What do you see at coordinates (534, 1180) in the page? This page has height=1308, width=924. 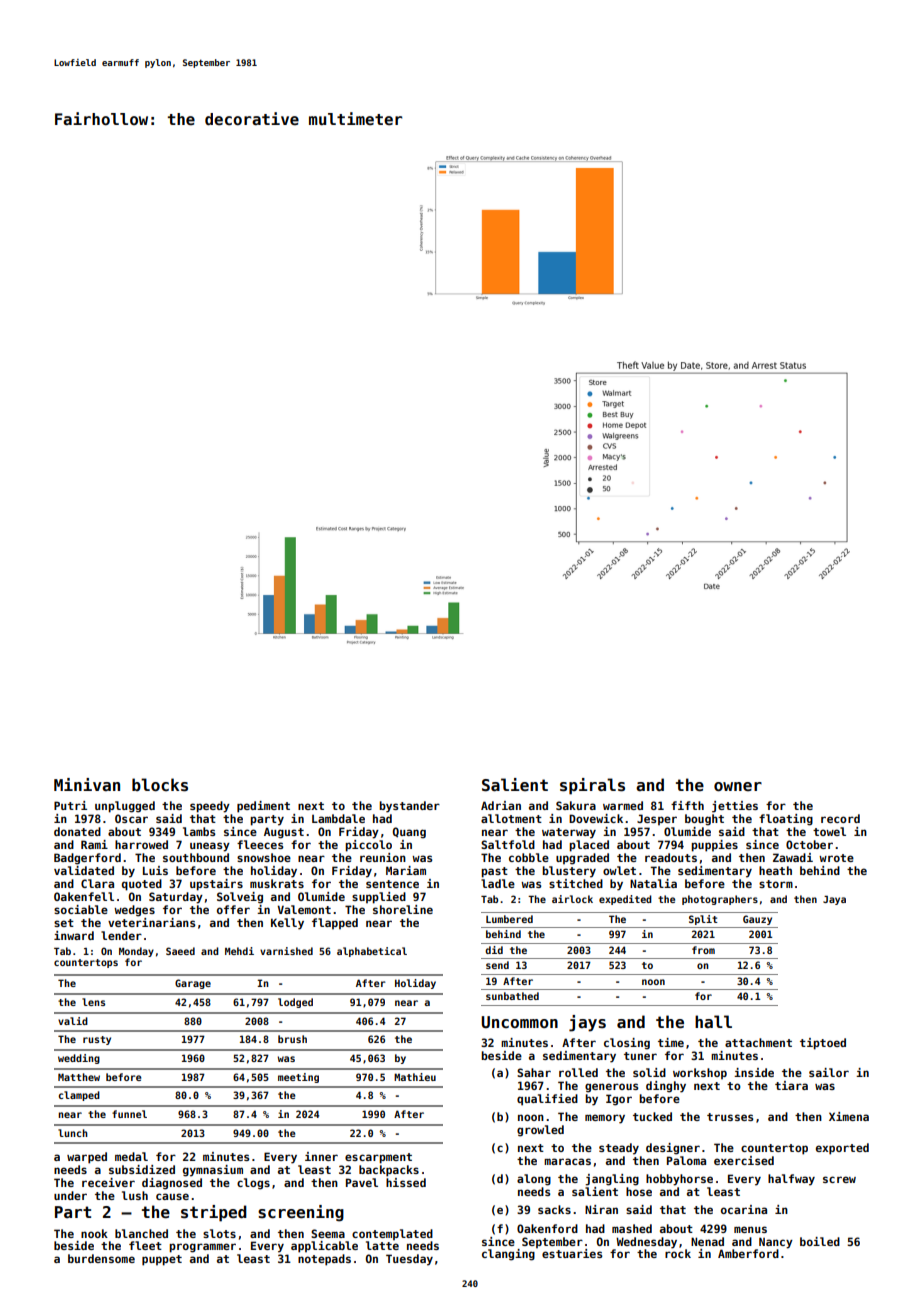 I see `along` at bounding box center [534, 1180].
